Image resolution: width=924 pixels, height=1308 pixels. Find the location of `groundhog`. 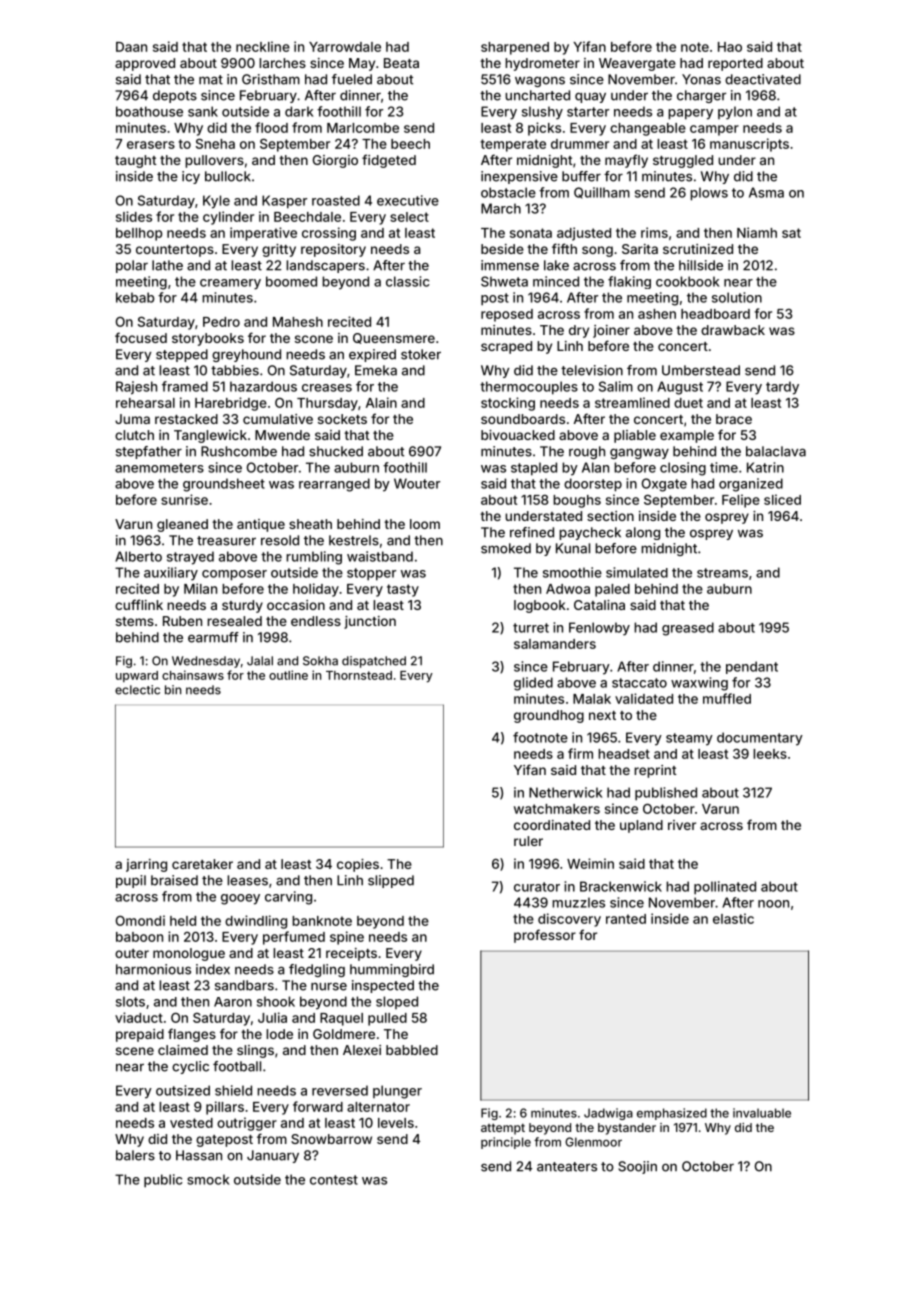

groundhog is located at coordinates (549, 716).
